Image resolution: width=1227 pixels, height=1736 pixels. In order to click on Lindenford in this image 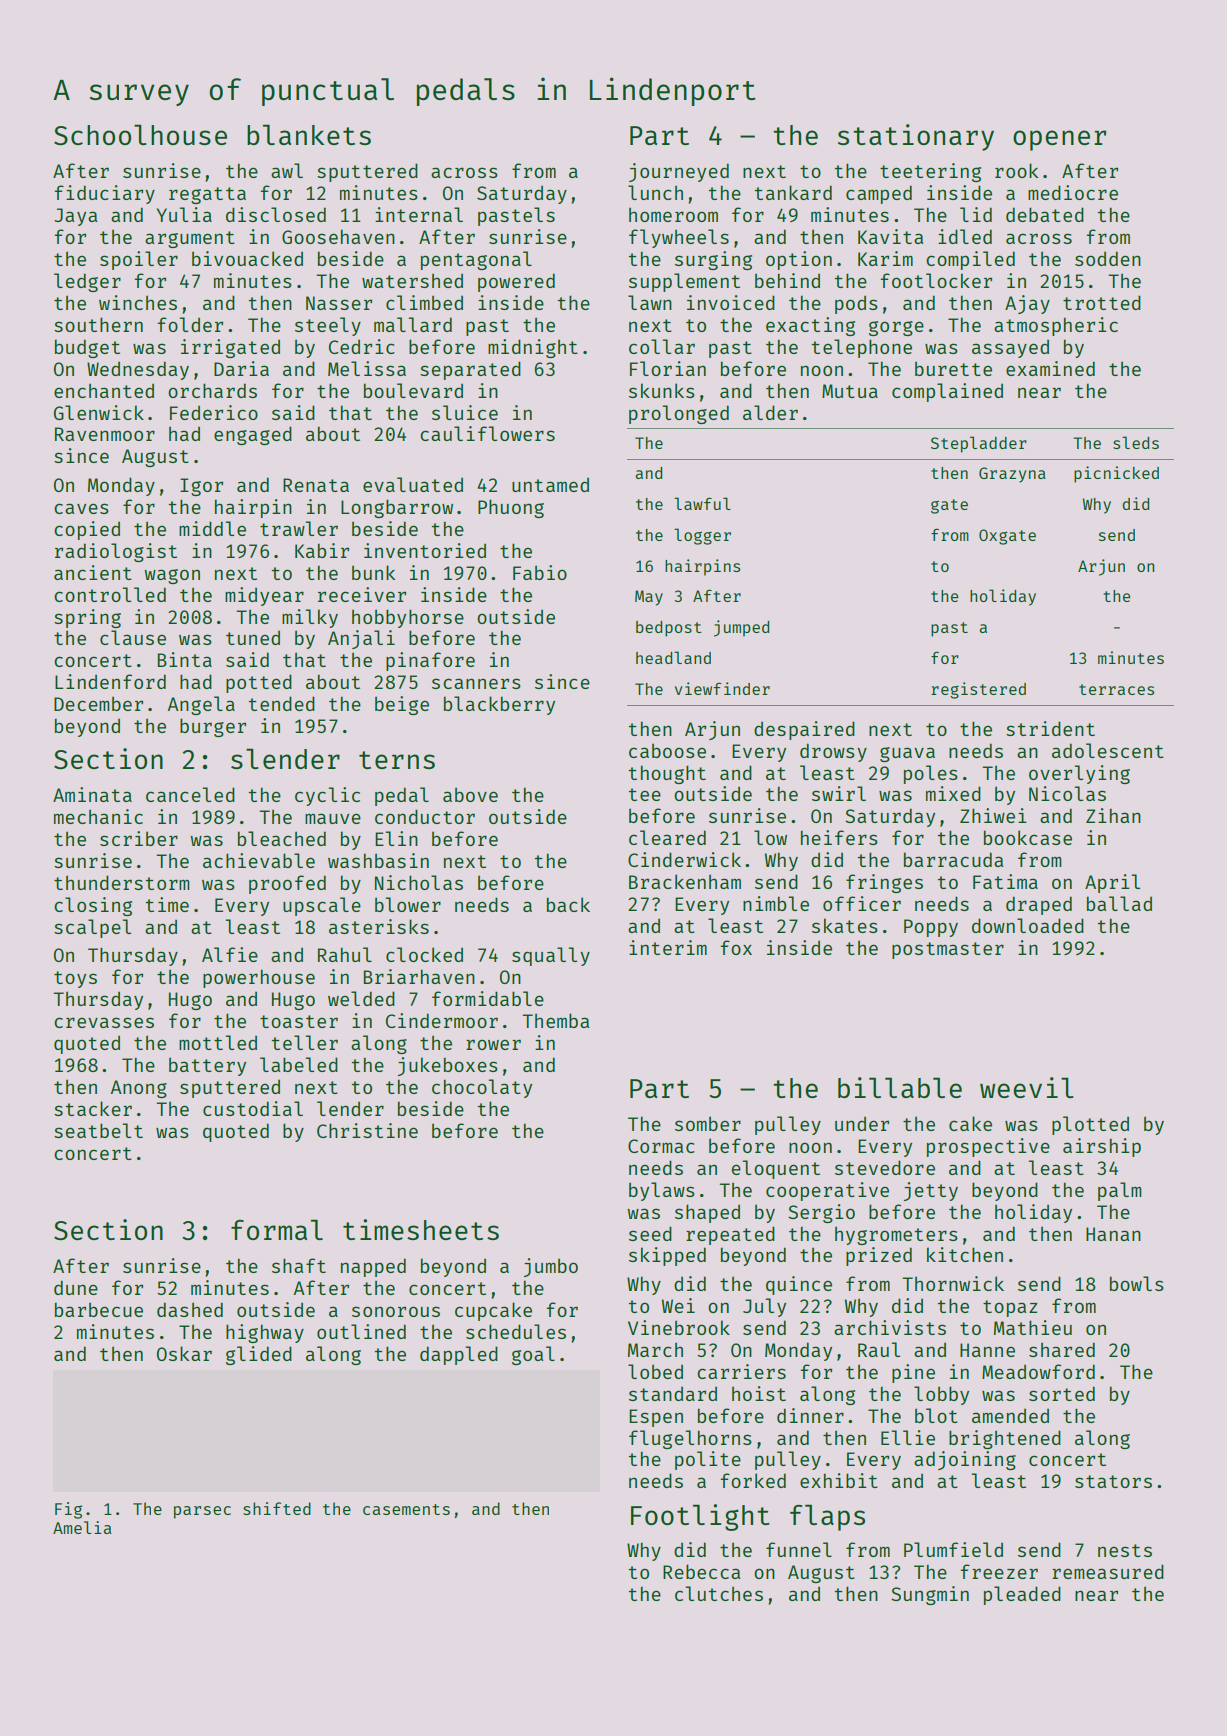, I will do `click(110, 681)`.
